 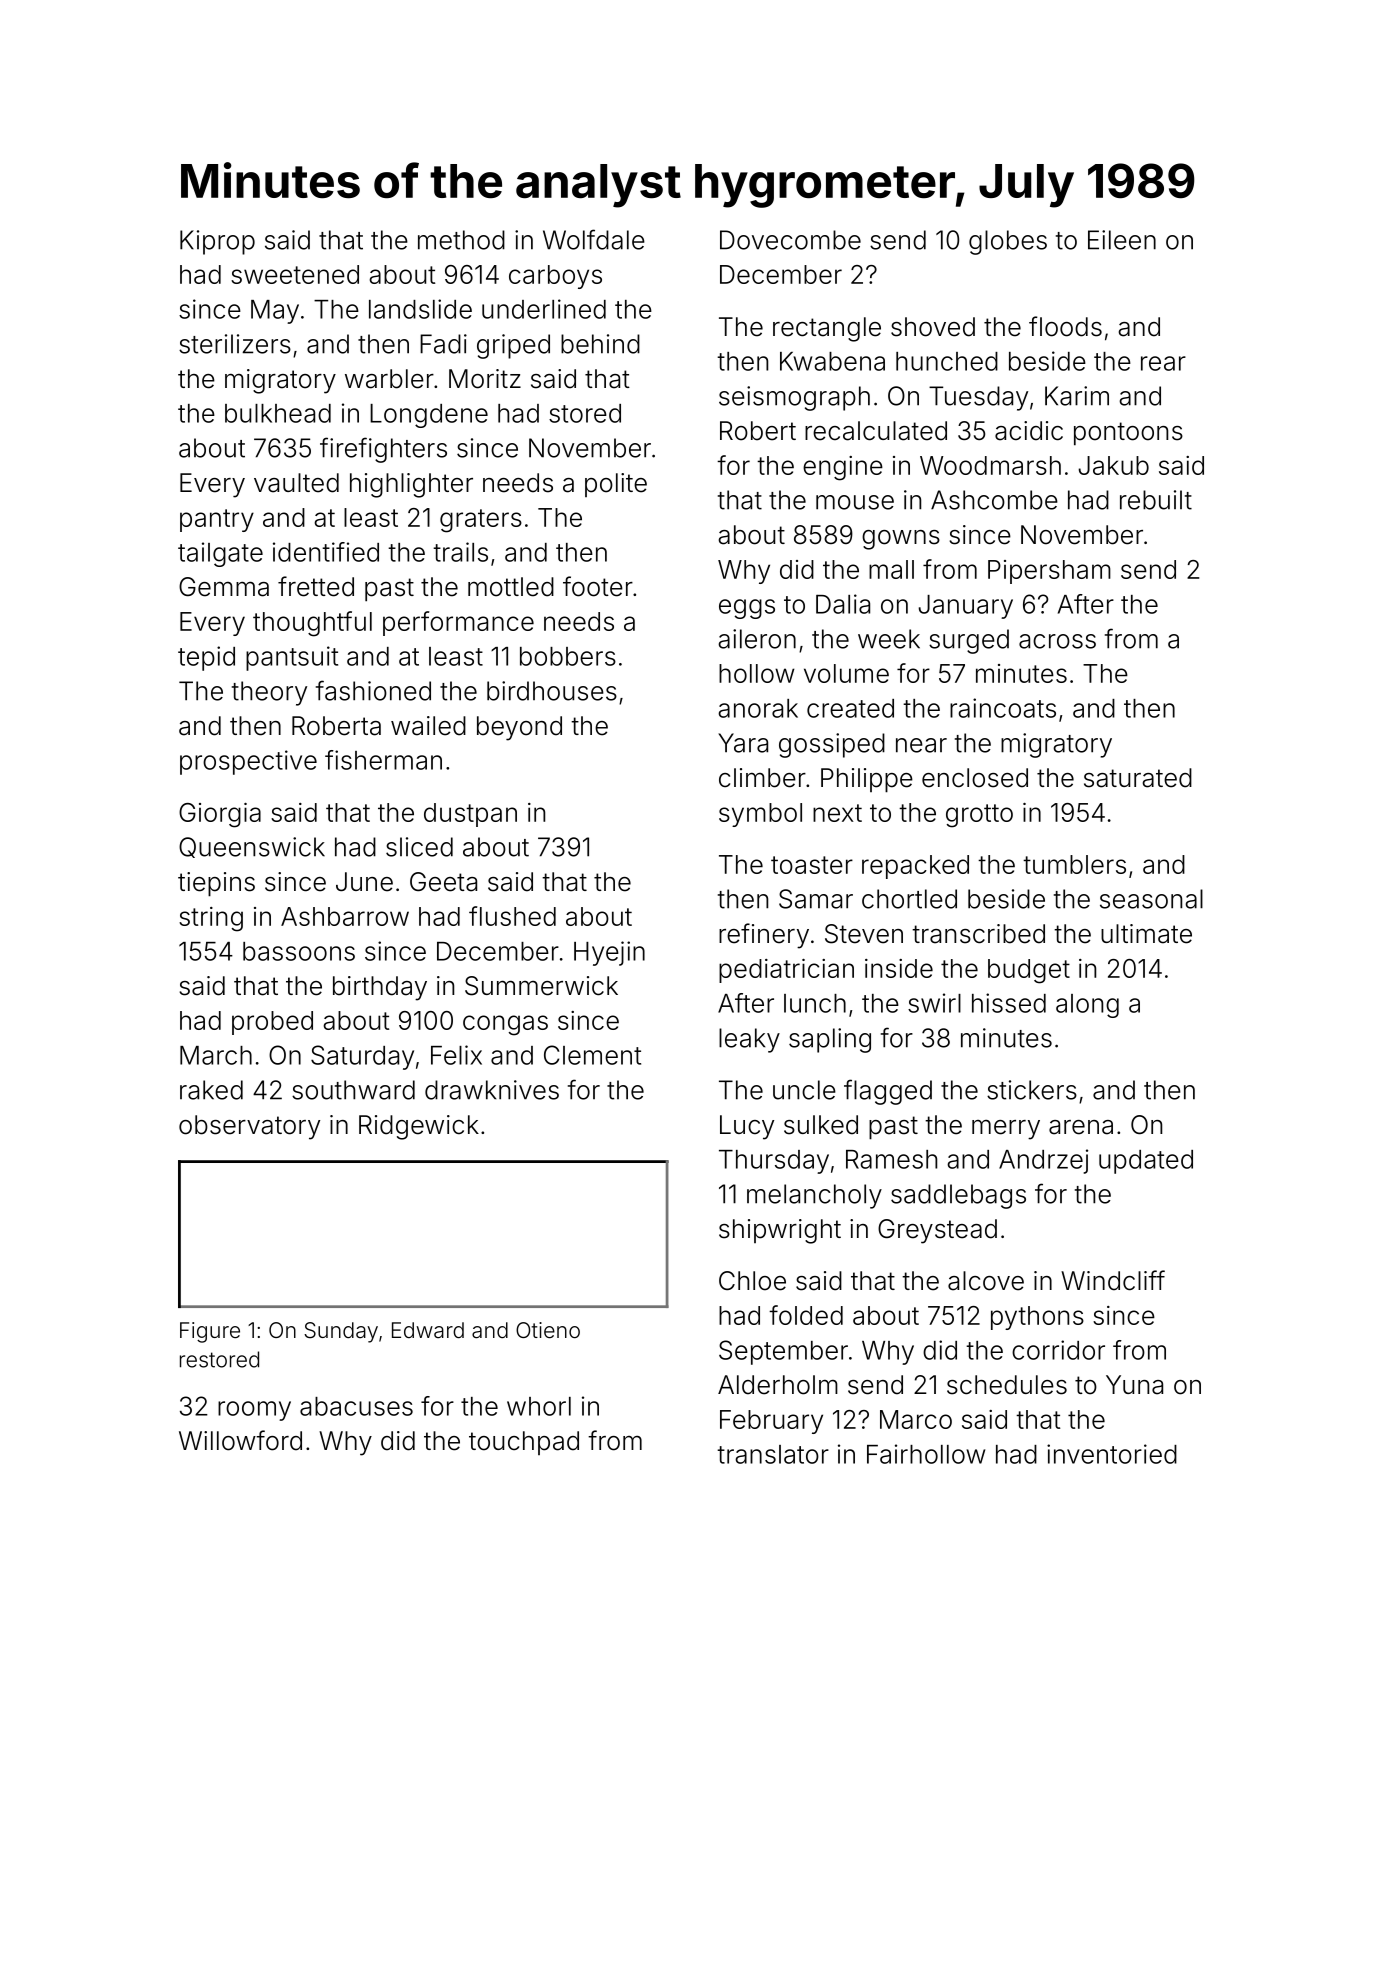 What do you see at coordinates (312, 624) in the page?
I see `thoughtful` at bounding box center [312, 624].
